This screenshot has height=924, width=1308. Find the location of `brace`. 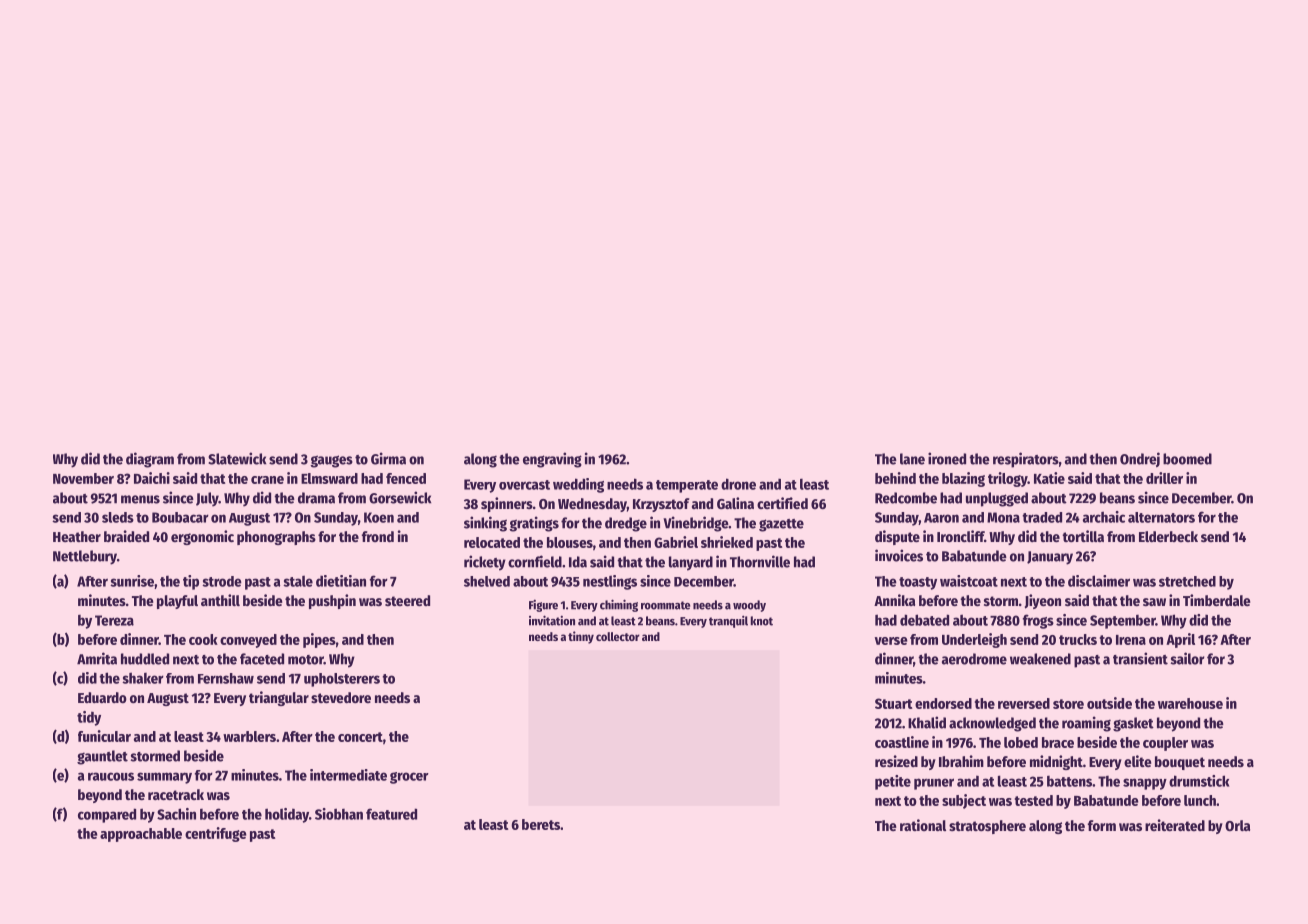

brace is located at coordinates (1058, 742).
